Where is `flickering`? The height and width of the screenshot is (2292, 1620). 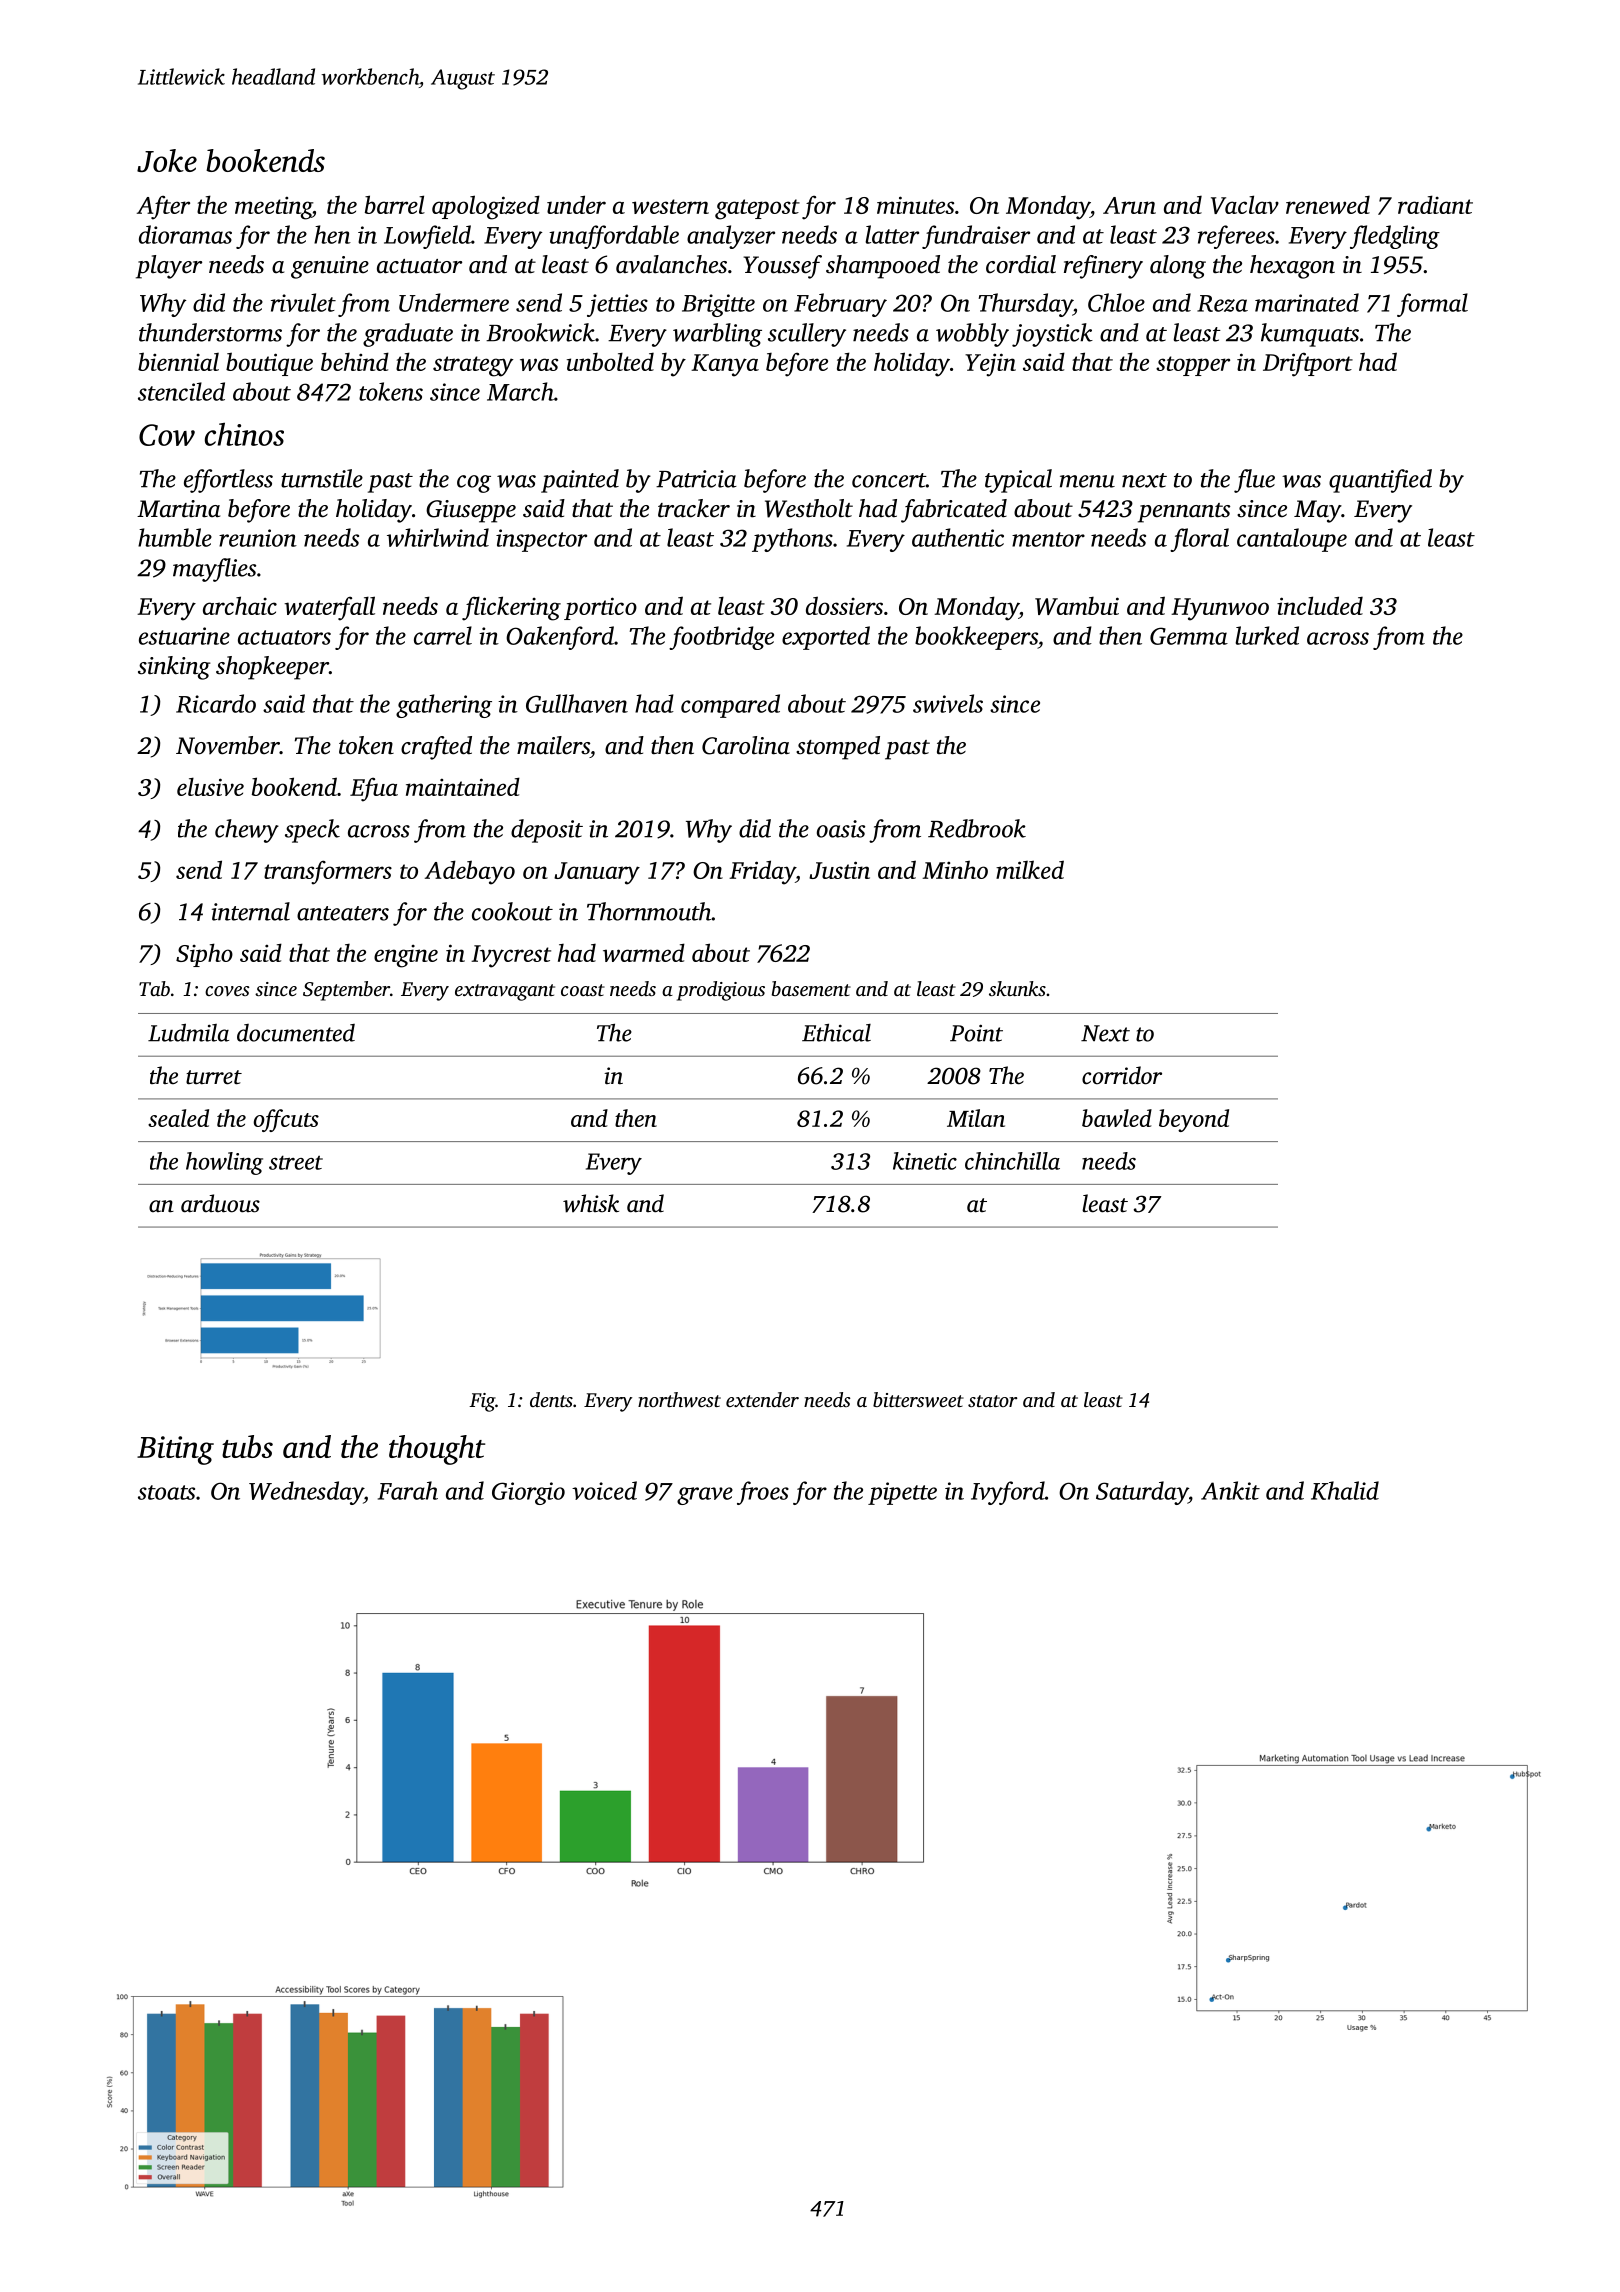
flickering is located at coordinates (511, 608).
